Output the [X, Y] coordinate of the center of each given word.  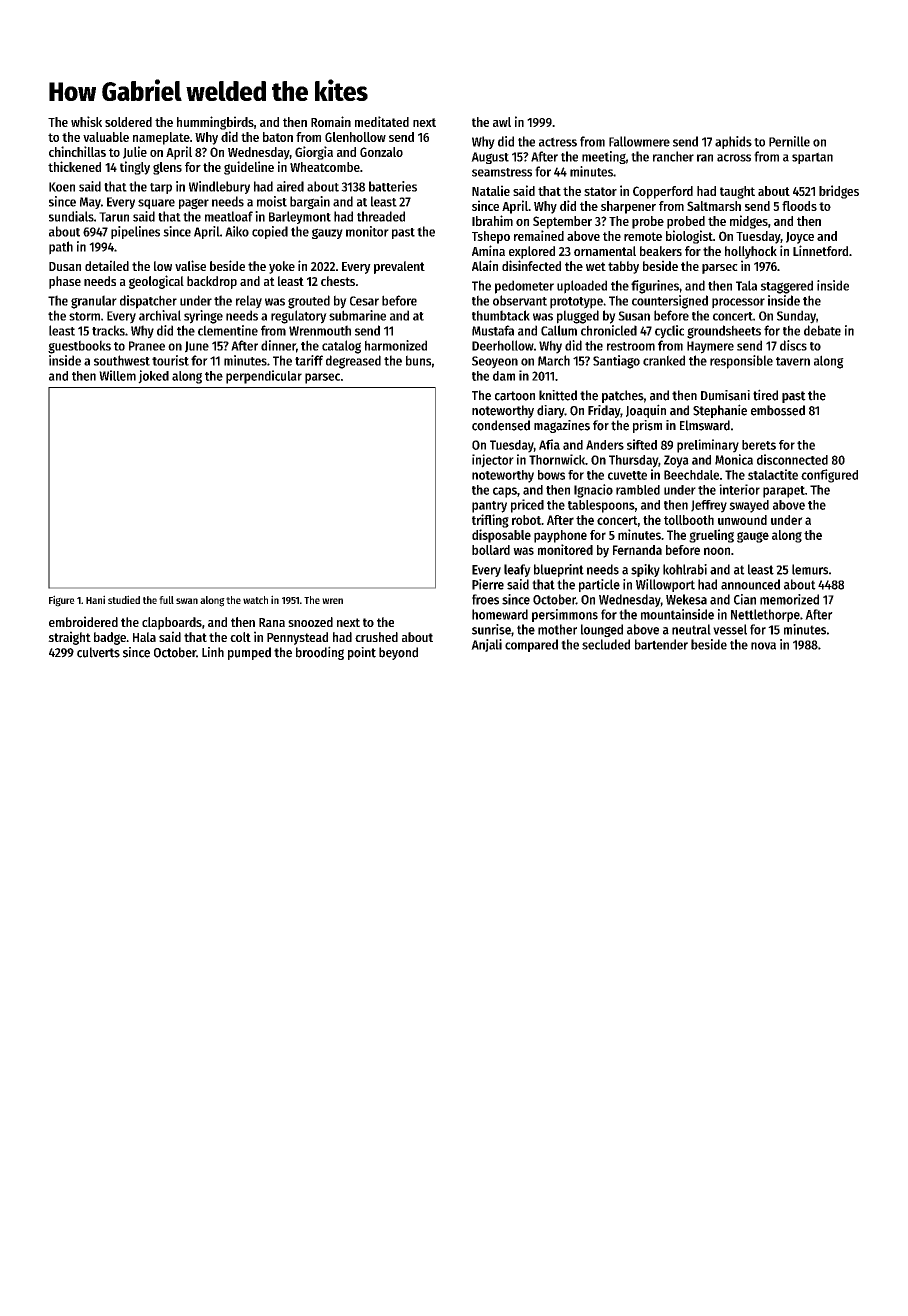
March [554, 360]
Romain [331, 121]
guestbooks [79, 347]
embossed [778, 410]
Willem [117, 375]
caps [505, 492]
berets [759, 445]
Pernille [789, 141]
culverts [98, 652]
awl [502, 122]
